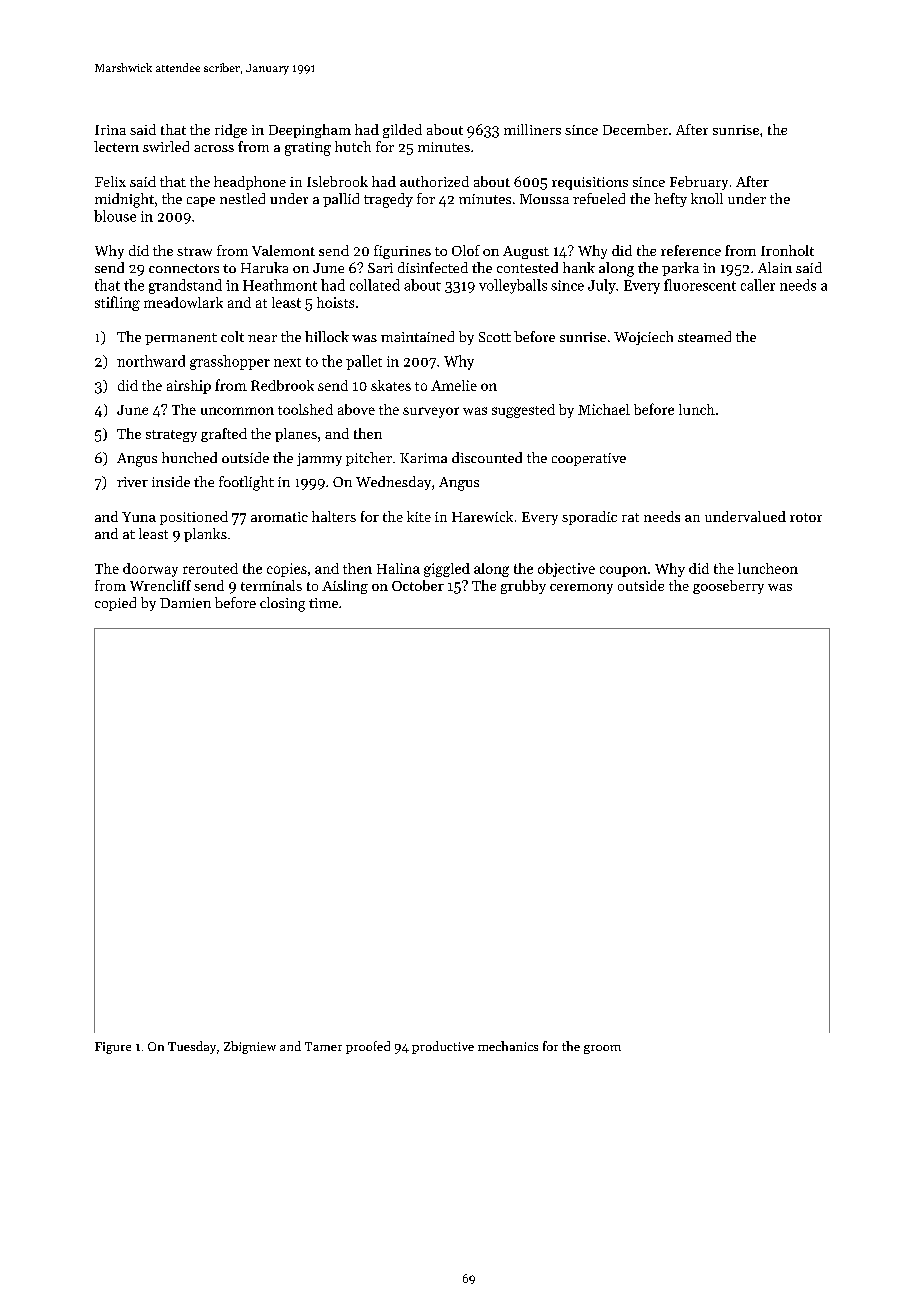 This screenshot has width=924, height=1308. What do you see at coordinates (443, 1047) in the screenshot?
I see `productive` at bounding box center [443, 1047].
